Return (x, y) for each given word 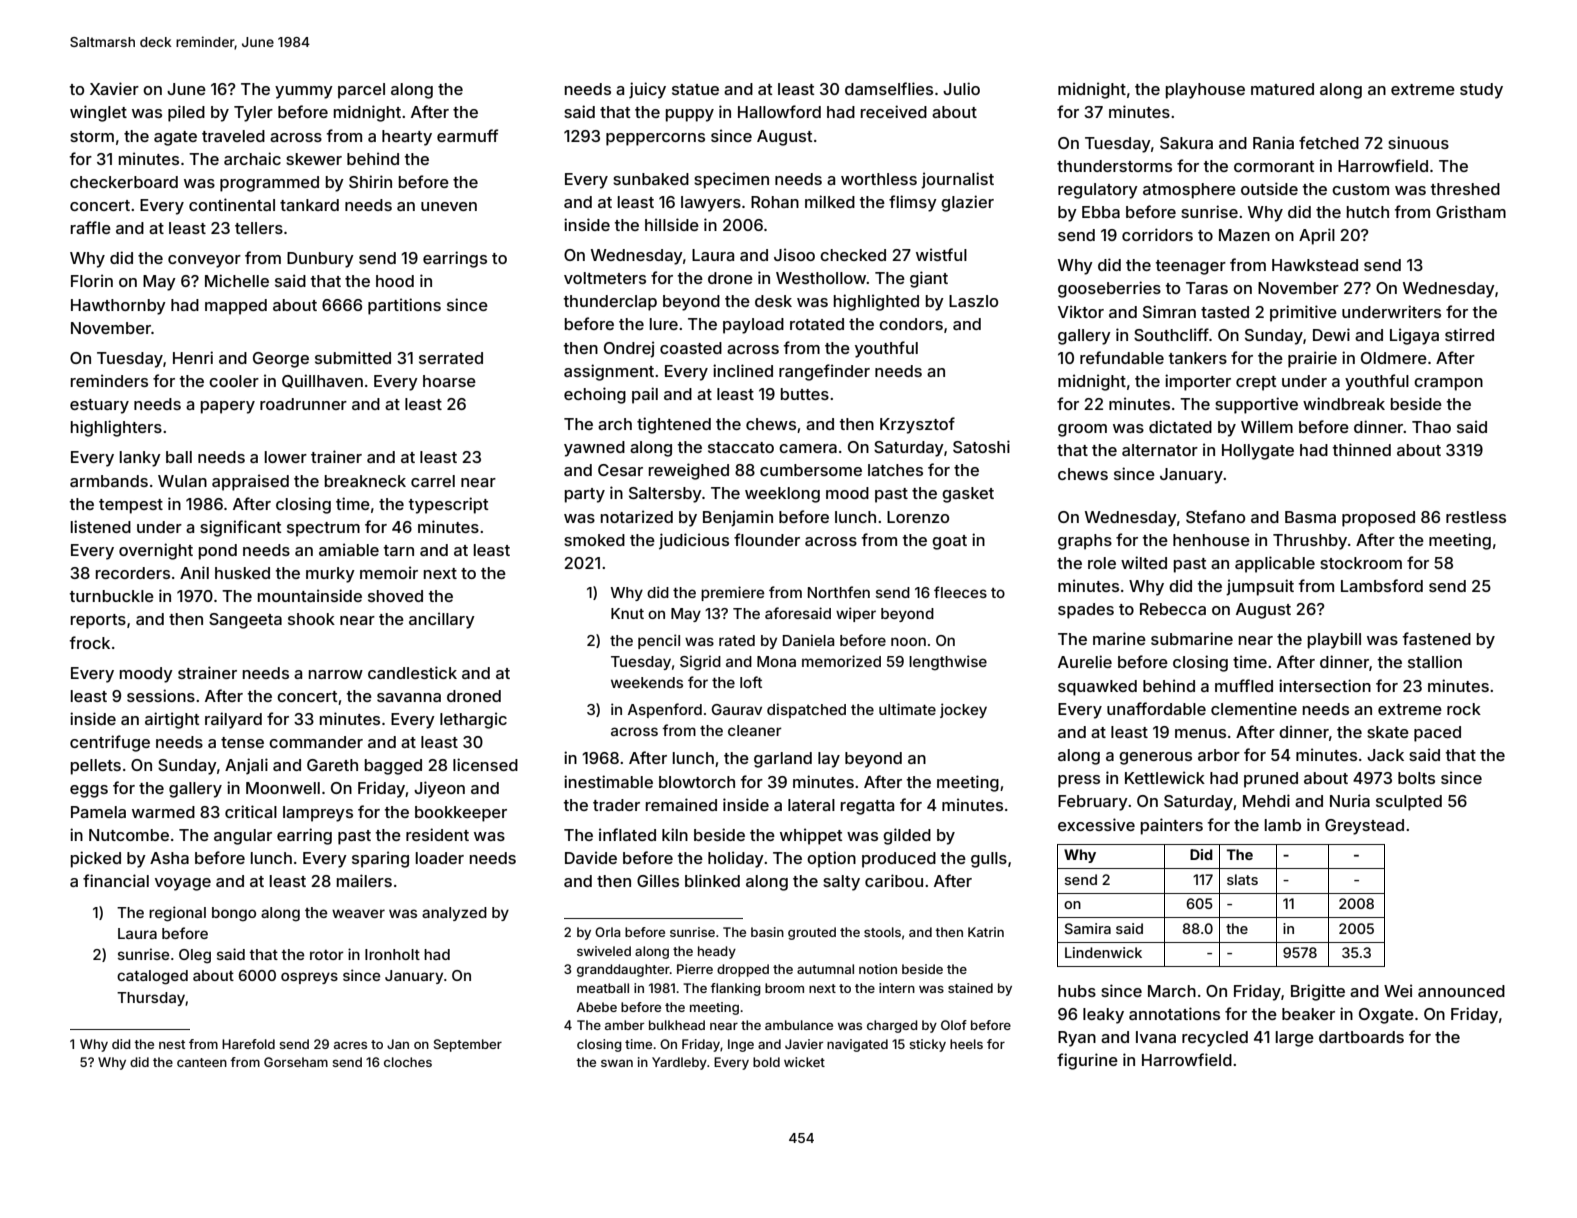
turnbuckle (111, 596)
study (1481, 91)
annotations (1174, 1013)
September (468, 1045)
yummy (304, 92)
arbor (1219, 755)
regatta (867, 807)
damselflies (889, 88)
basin (767, 932)
